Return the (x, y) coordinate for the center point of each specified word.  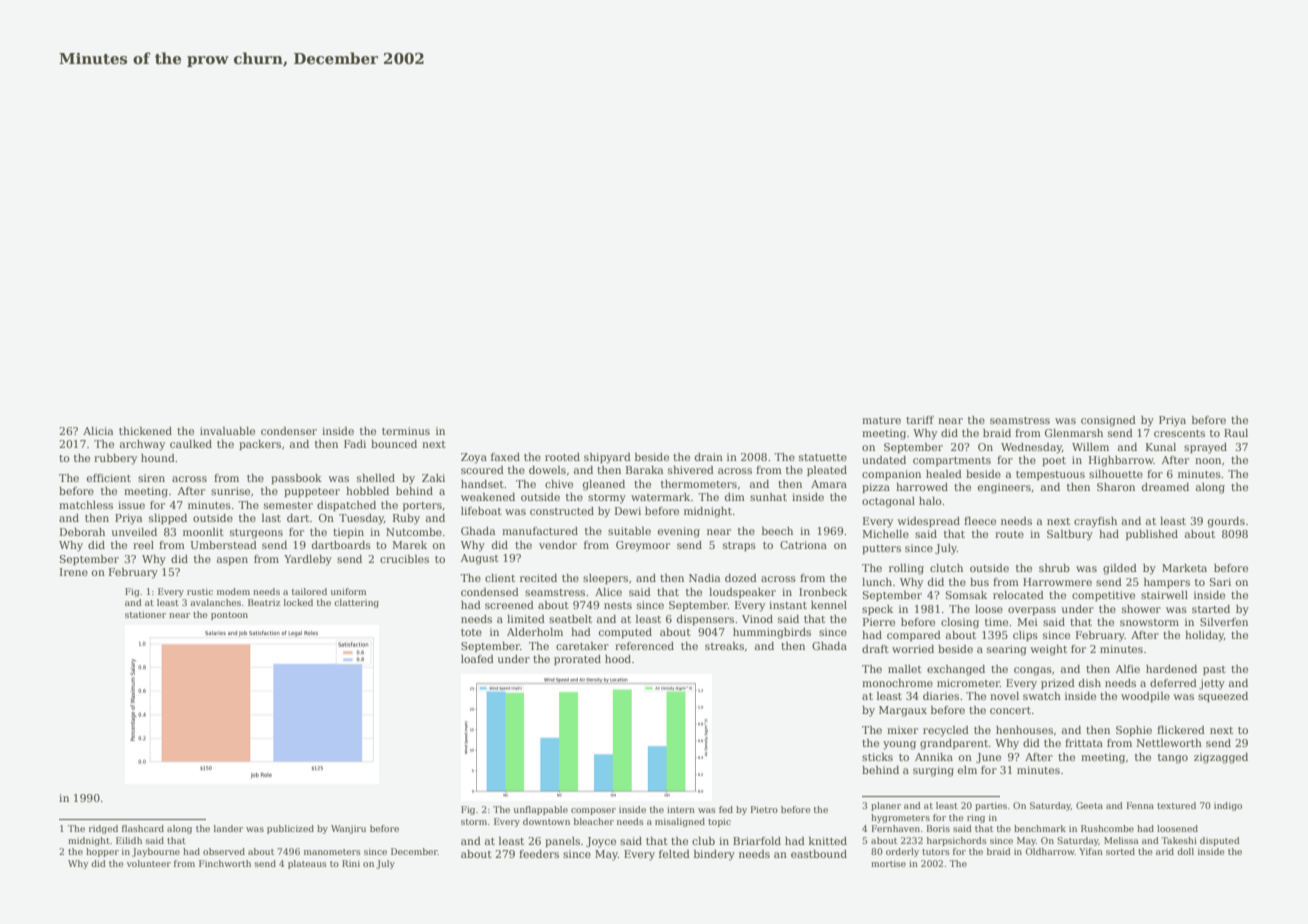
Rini (351, 863)
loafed (477, 659)
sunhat (768, 497)
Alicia (98, 431)
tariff (920, 420)
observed (224, 851)
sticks (877, 757)
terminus (406, 431)
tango (1173, 759)
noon (1208, 461)
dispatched (346, 506)
